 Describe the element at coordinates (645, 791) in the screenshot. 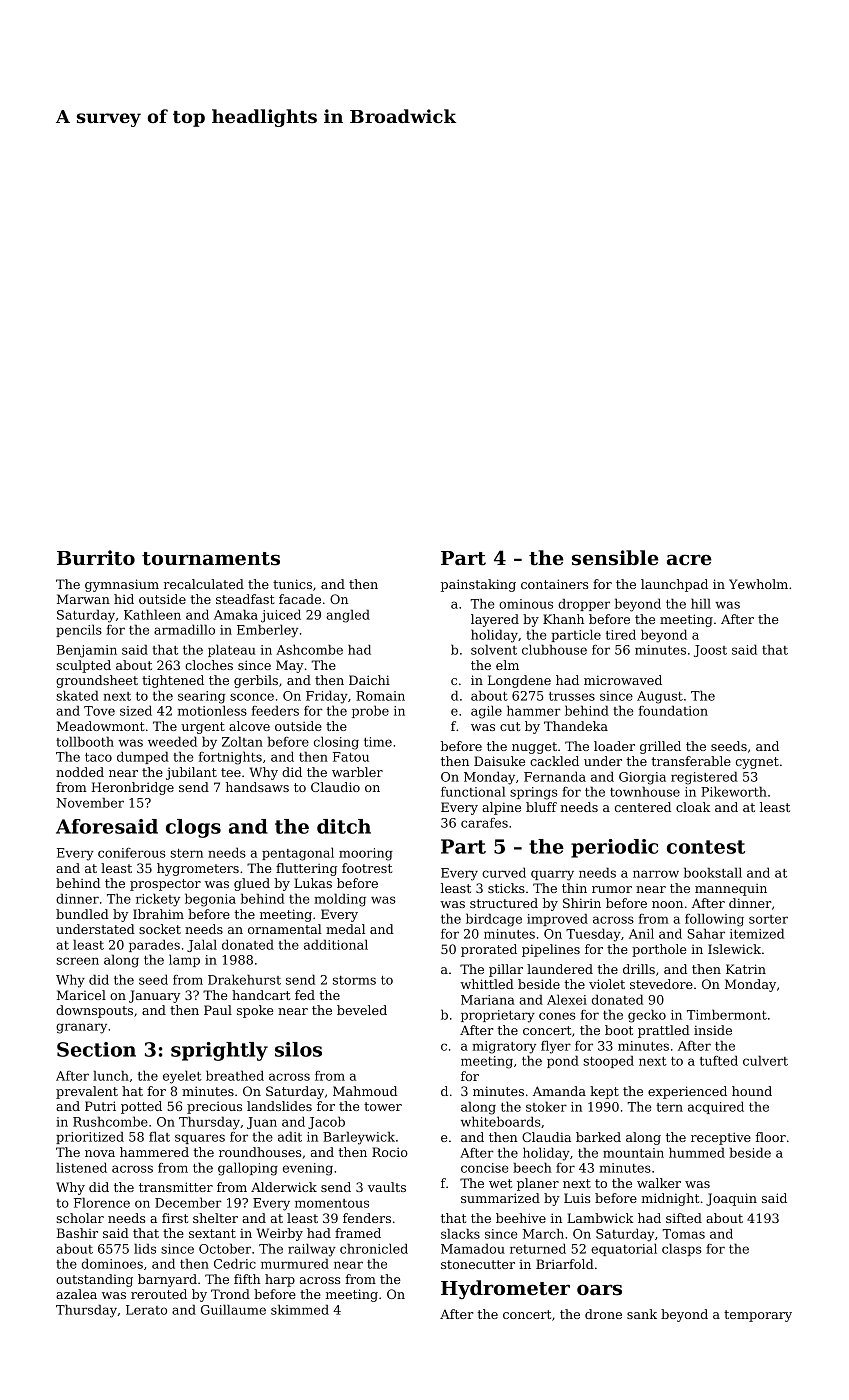

I see `townhouse` at that location.
